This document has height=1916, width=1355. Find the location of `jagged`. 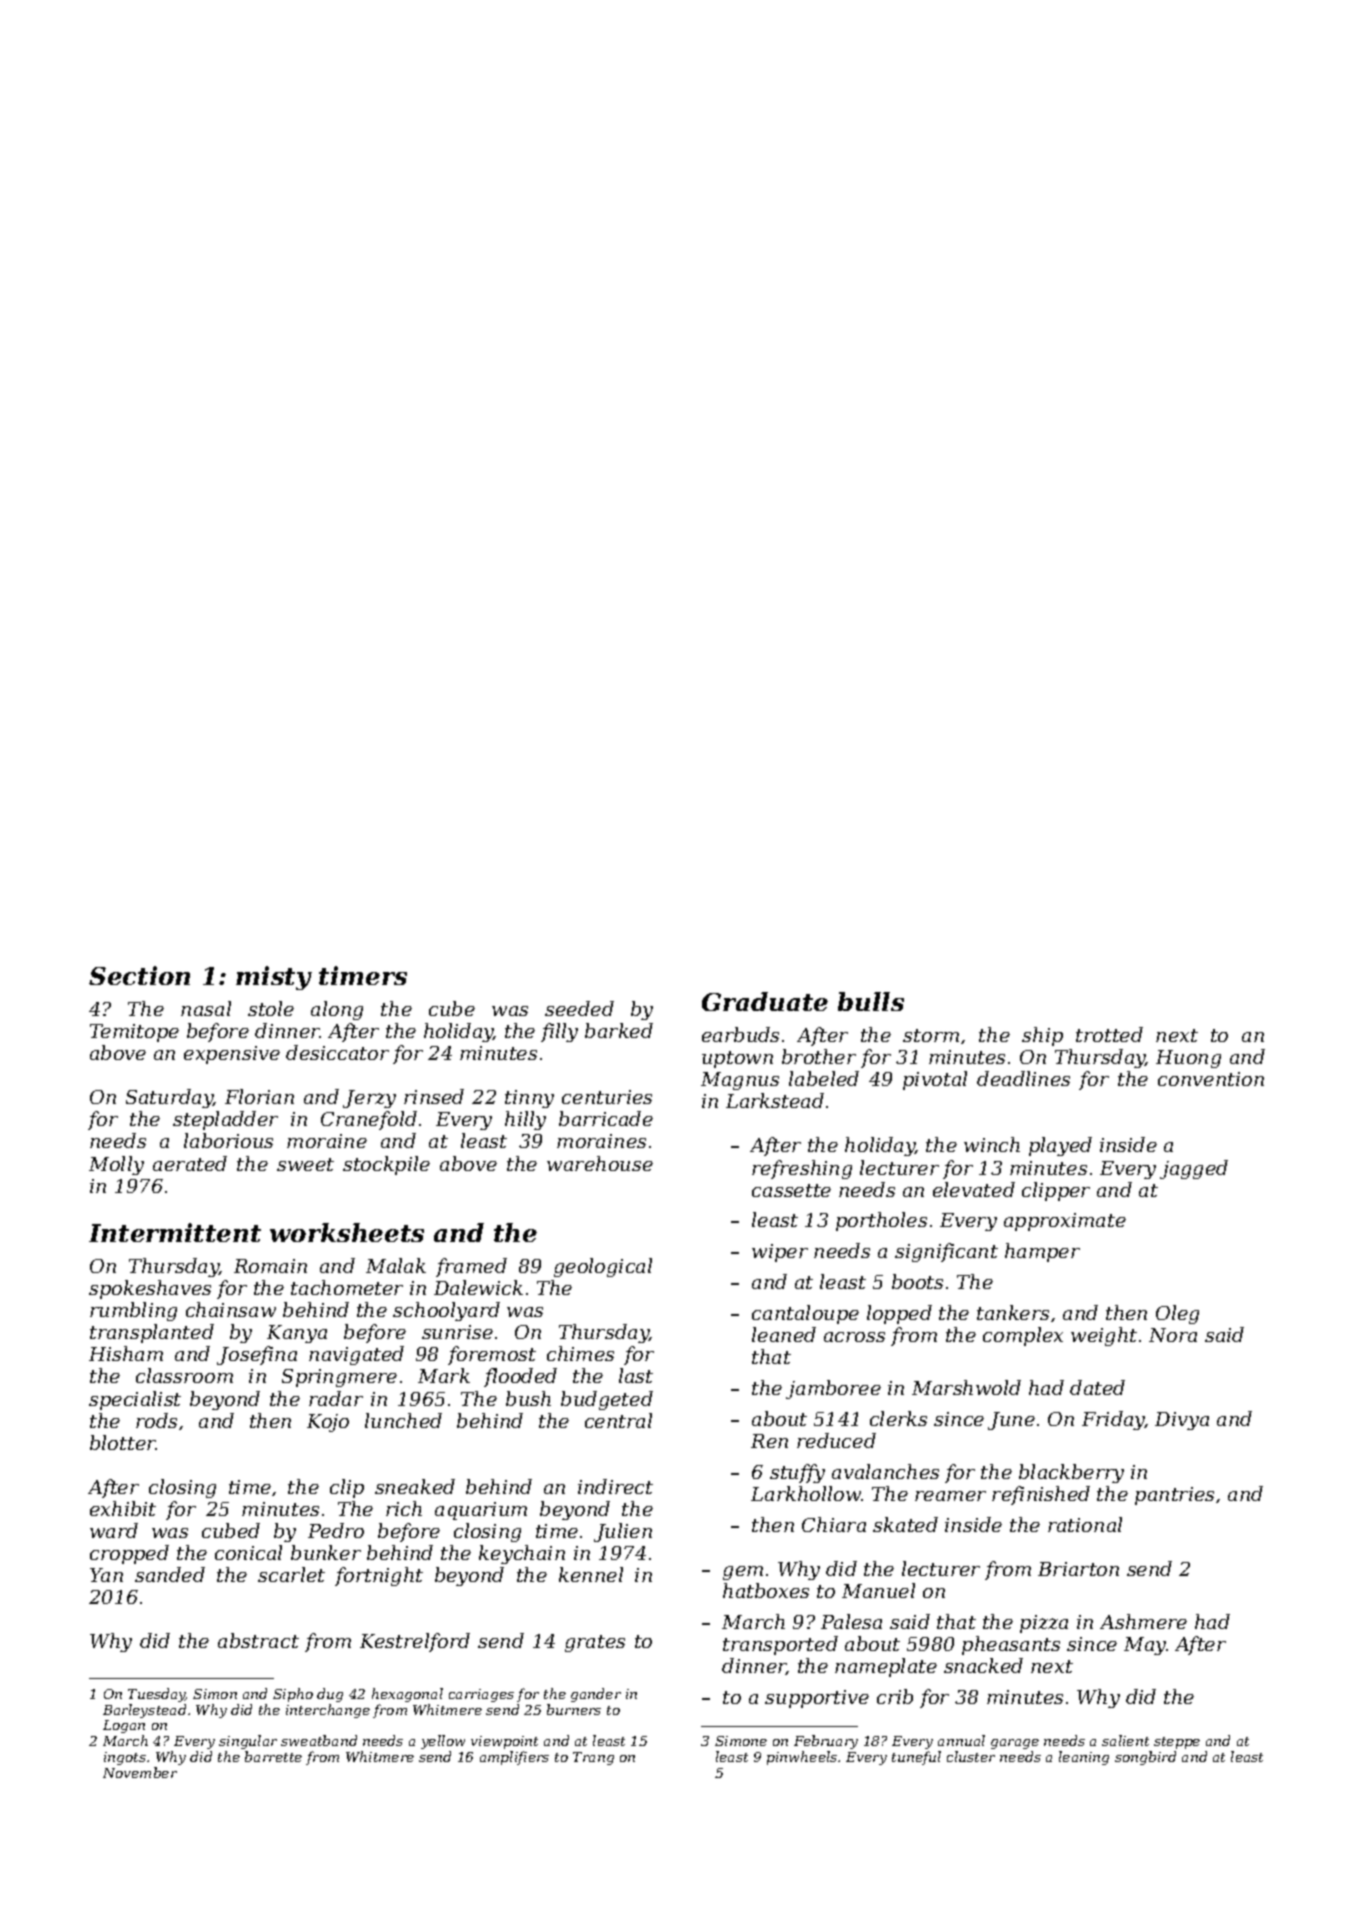

jagged is located at coordinates (1194, 1169).
